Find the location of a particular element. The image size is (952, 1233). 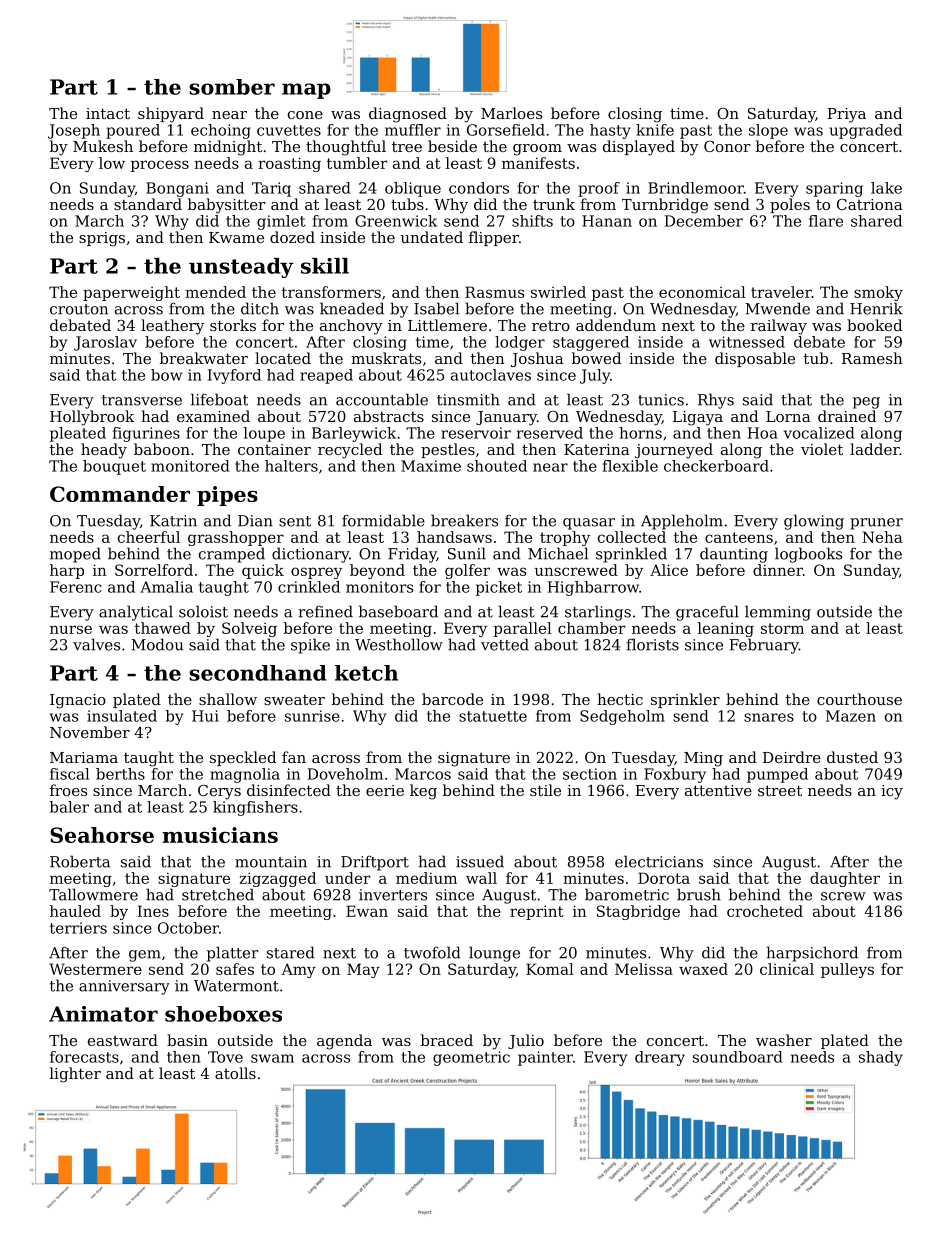

muffler is located at coordinates (413, 130).
